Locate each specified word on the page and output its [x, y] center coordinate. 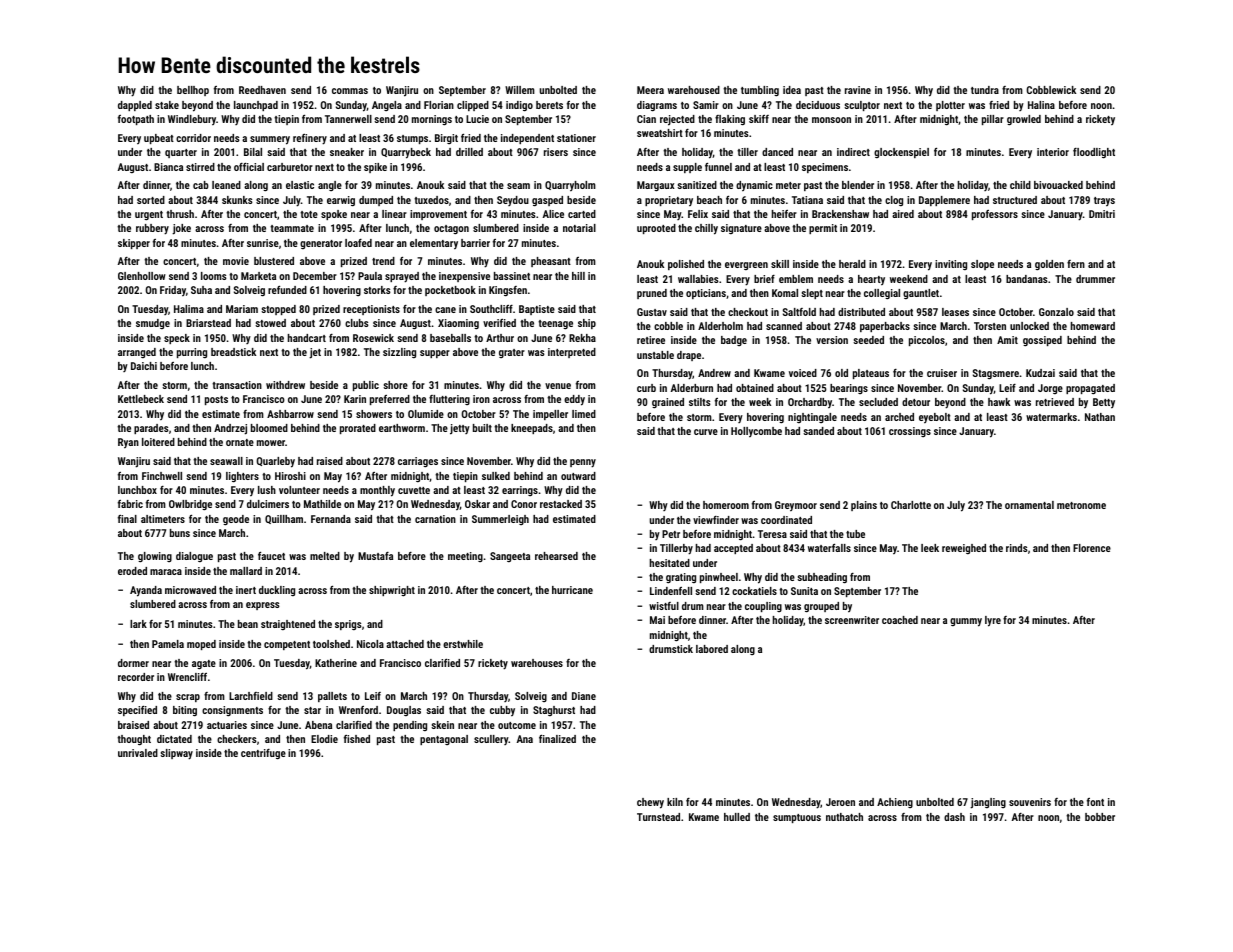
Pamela [168, 644]
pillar [993, 120]
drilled [469, 152]
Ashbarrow [290, 414]
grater [512, 353]
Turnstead [658, 817]
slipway [176, 754]
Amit [1007, 340]
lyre [993, 621]
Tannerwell [348, 119]
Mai [657, 620]
